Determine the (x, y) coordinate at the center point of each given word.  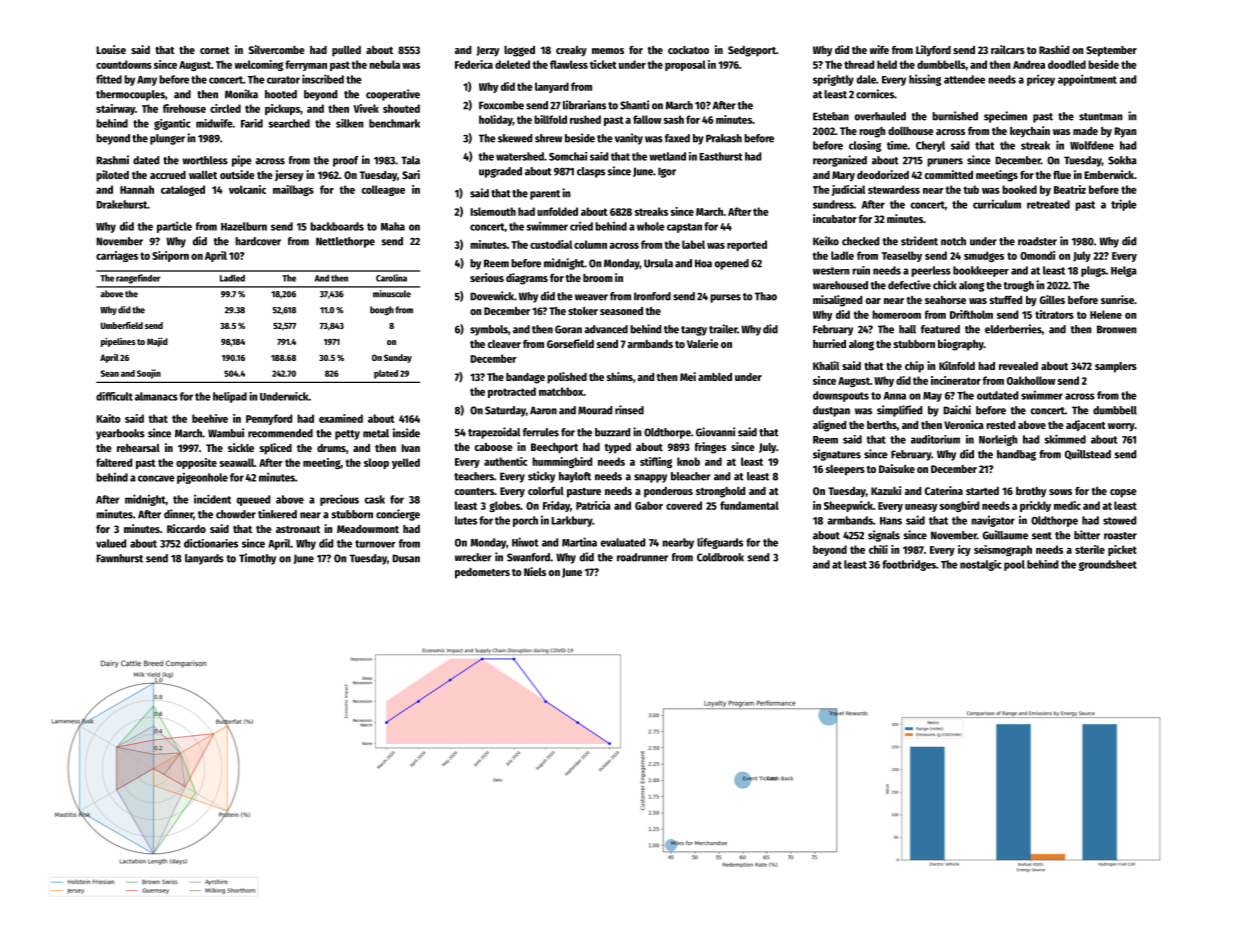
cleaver (504, 344)
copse (1123, 493)
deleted (512, 64)
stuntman (1101, 117)
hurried (829, 343)
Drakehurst (121, 204)
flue (1062, 175)
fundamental (749, 505)
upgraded (500, 172)
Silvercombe (277, 49)
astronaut (298, 529)
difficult (114, 396)
